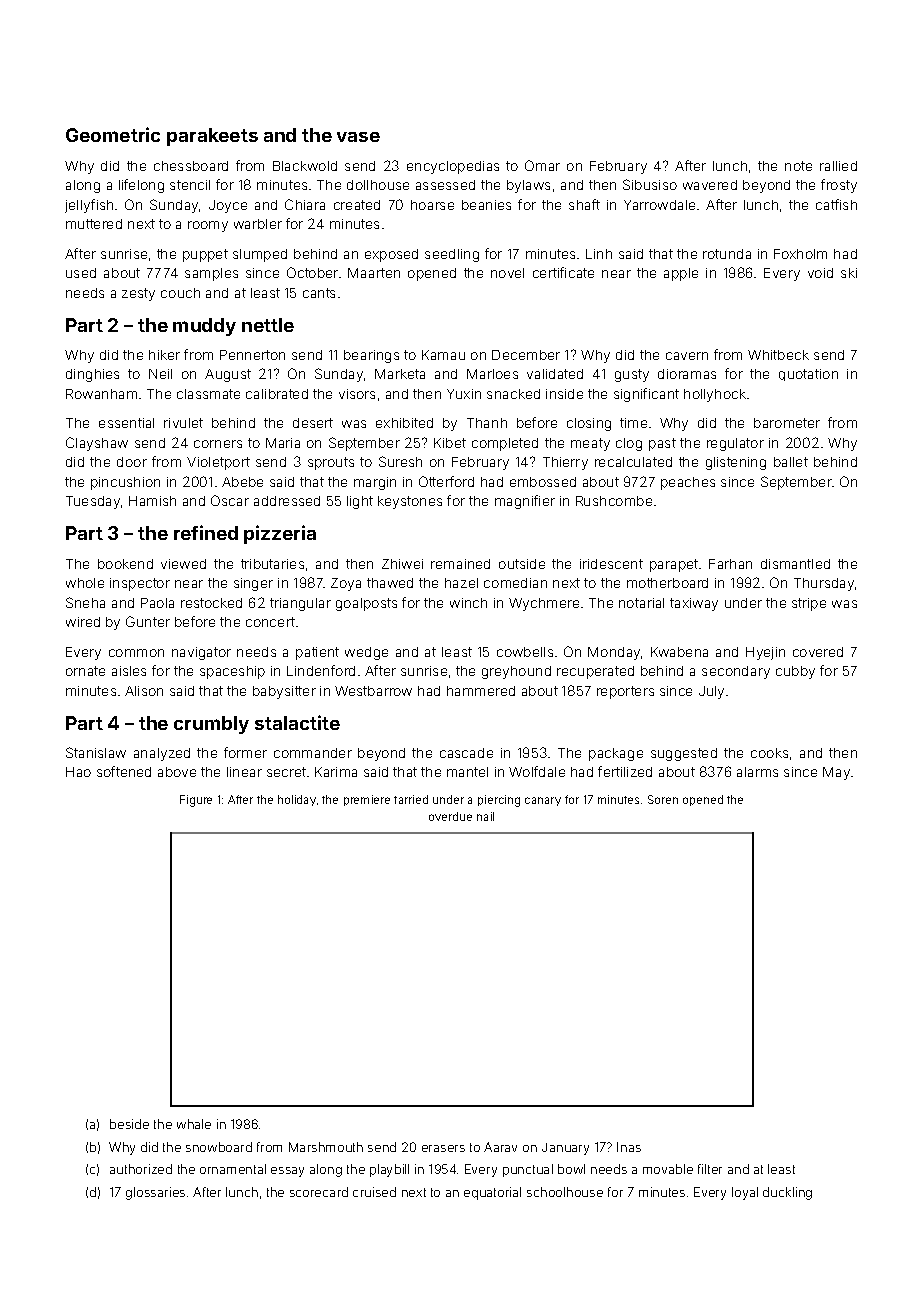 This screenshot has width=924, height=1314. Describe the element at coordinates (629, 1147) in the screenshot. I see `Inas` at that location.
